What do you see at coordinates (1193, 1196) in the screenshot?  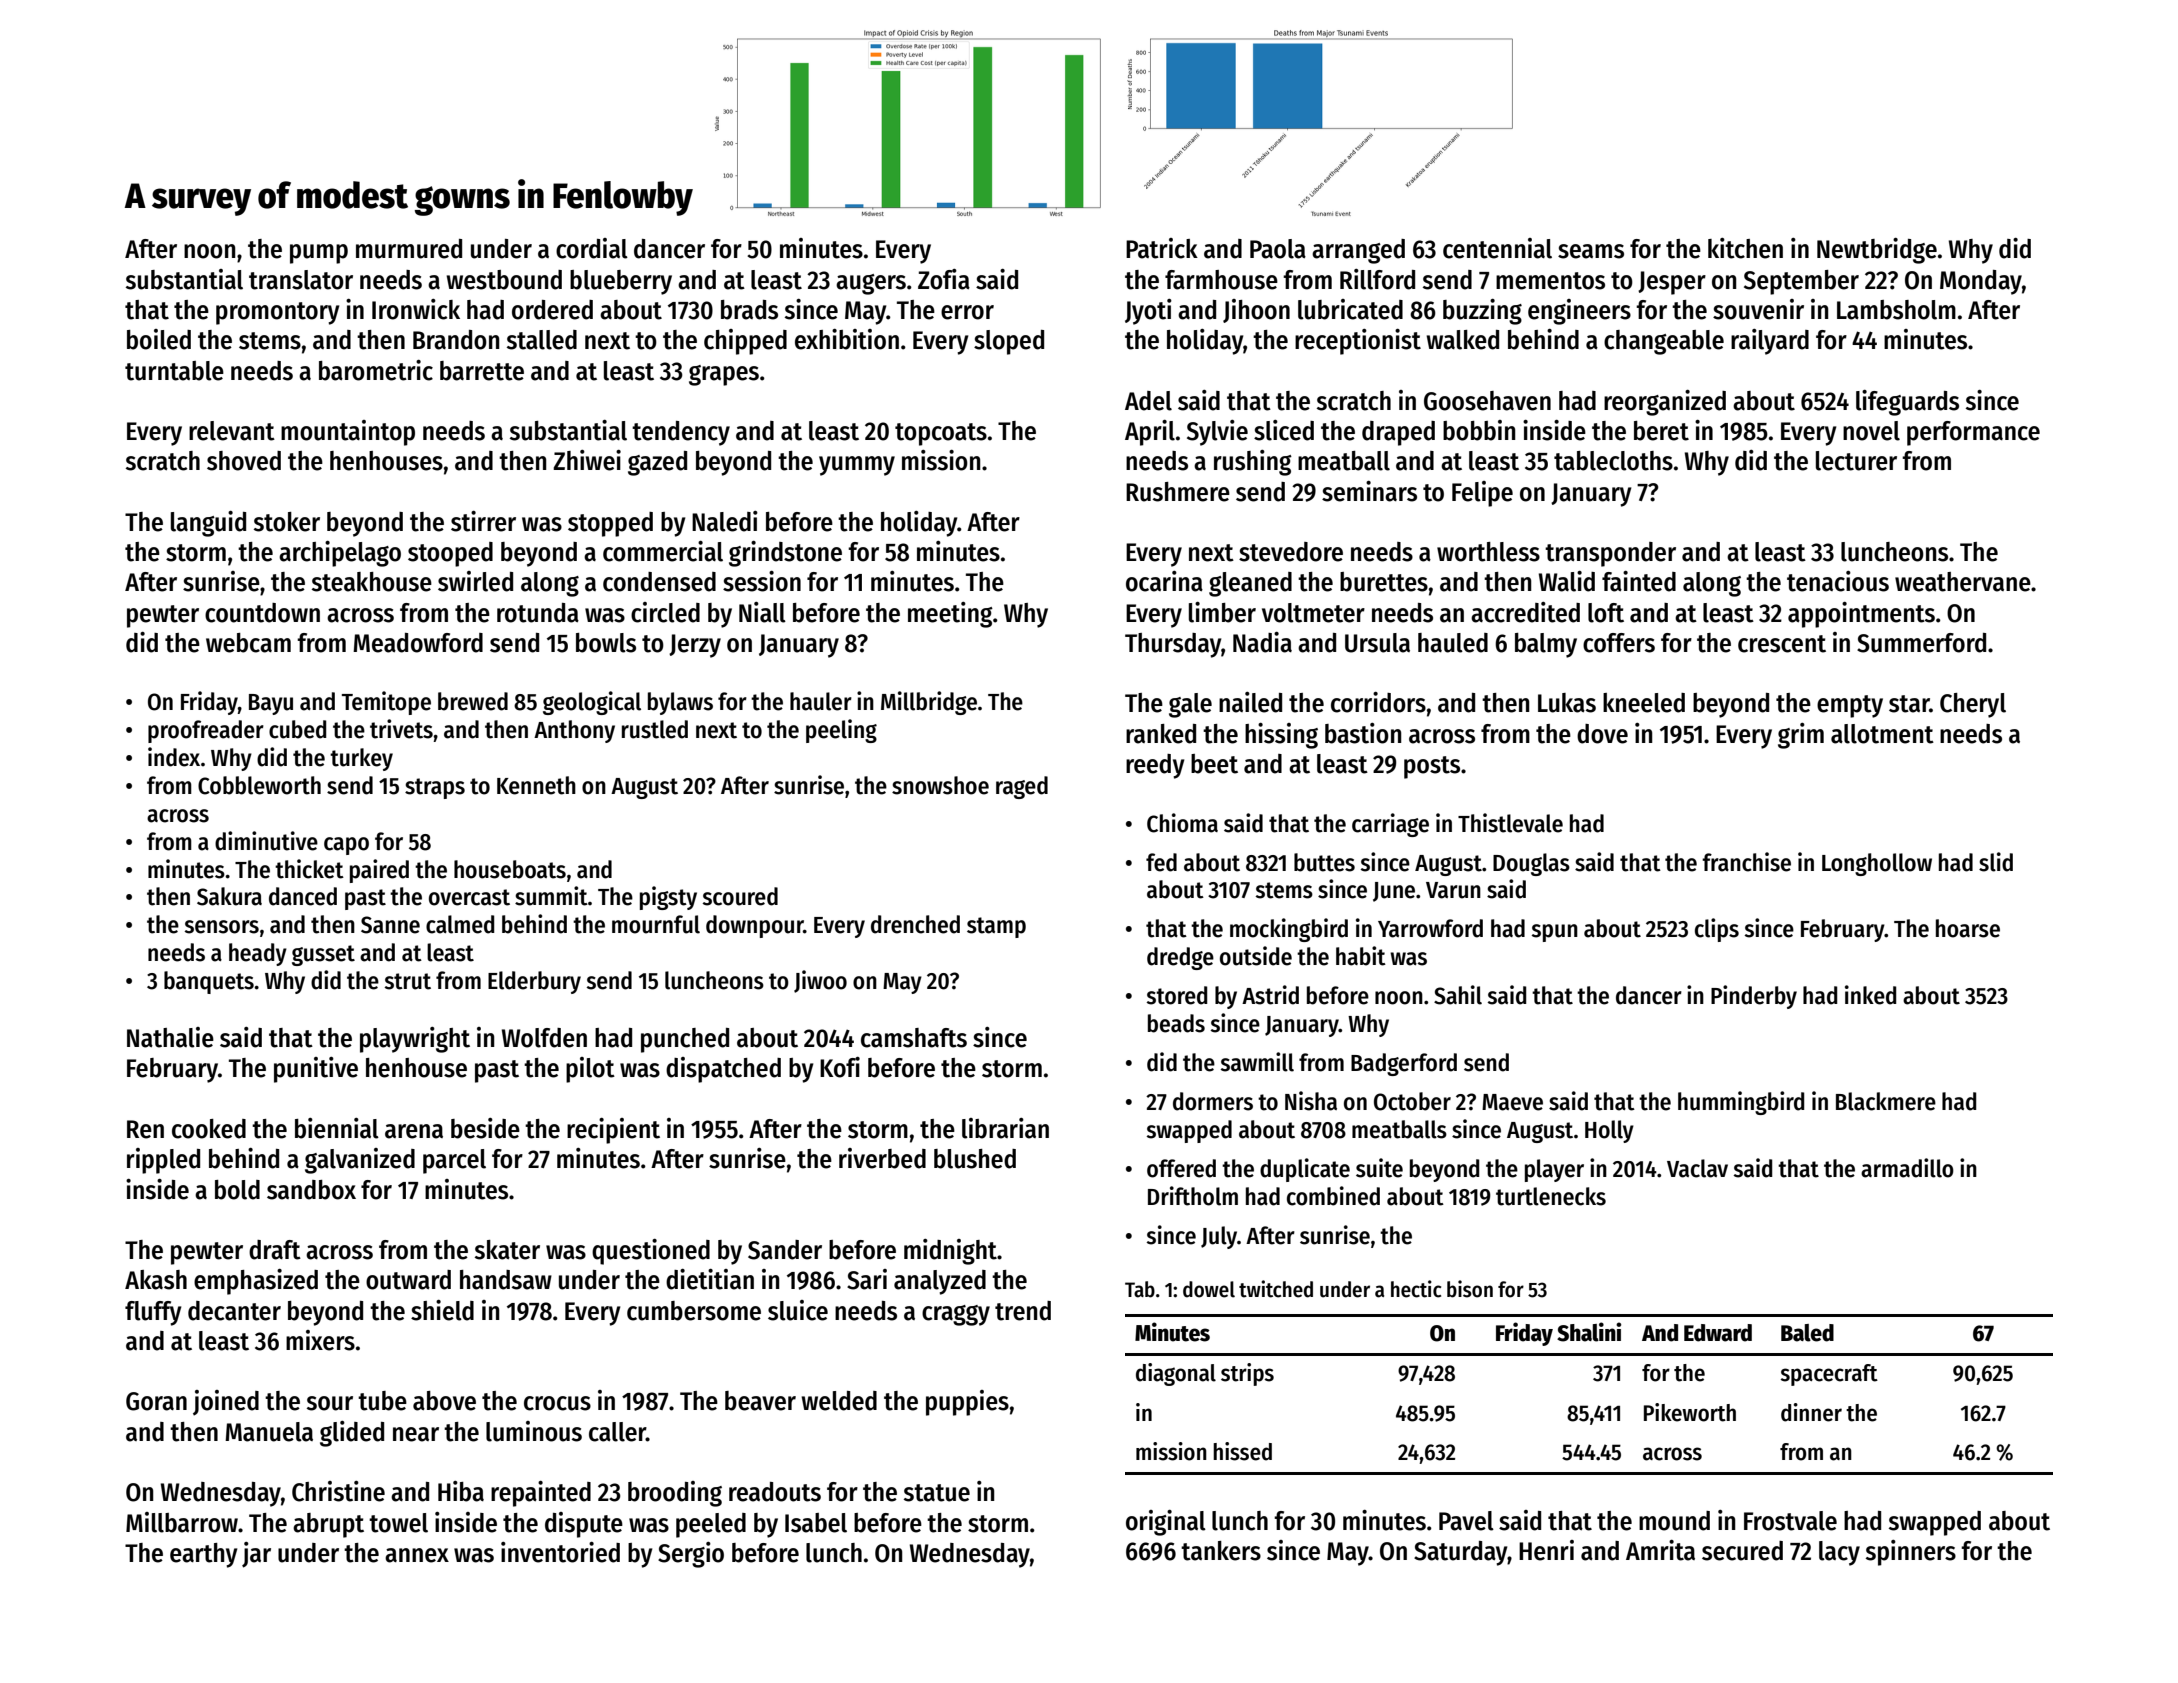 I see `Driftholm` at bounding box center [1193, 1196].
